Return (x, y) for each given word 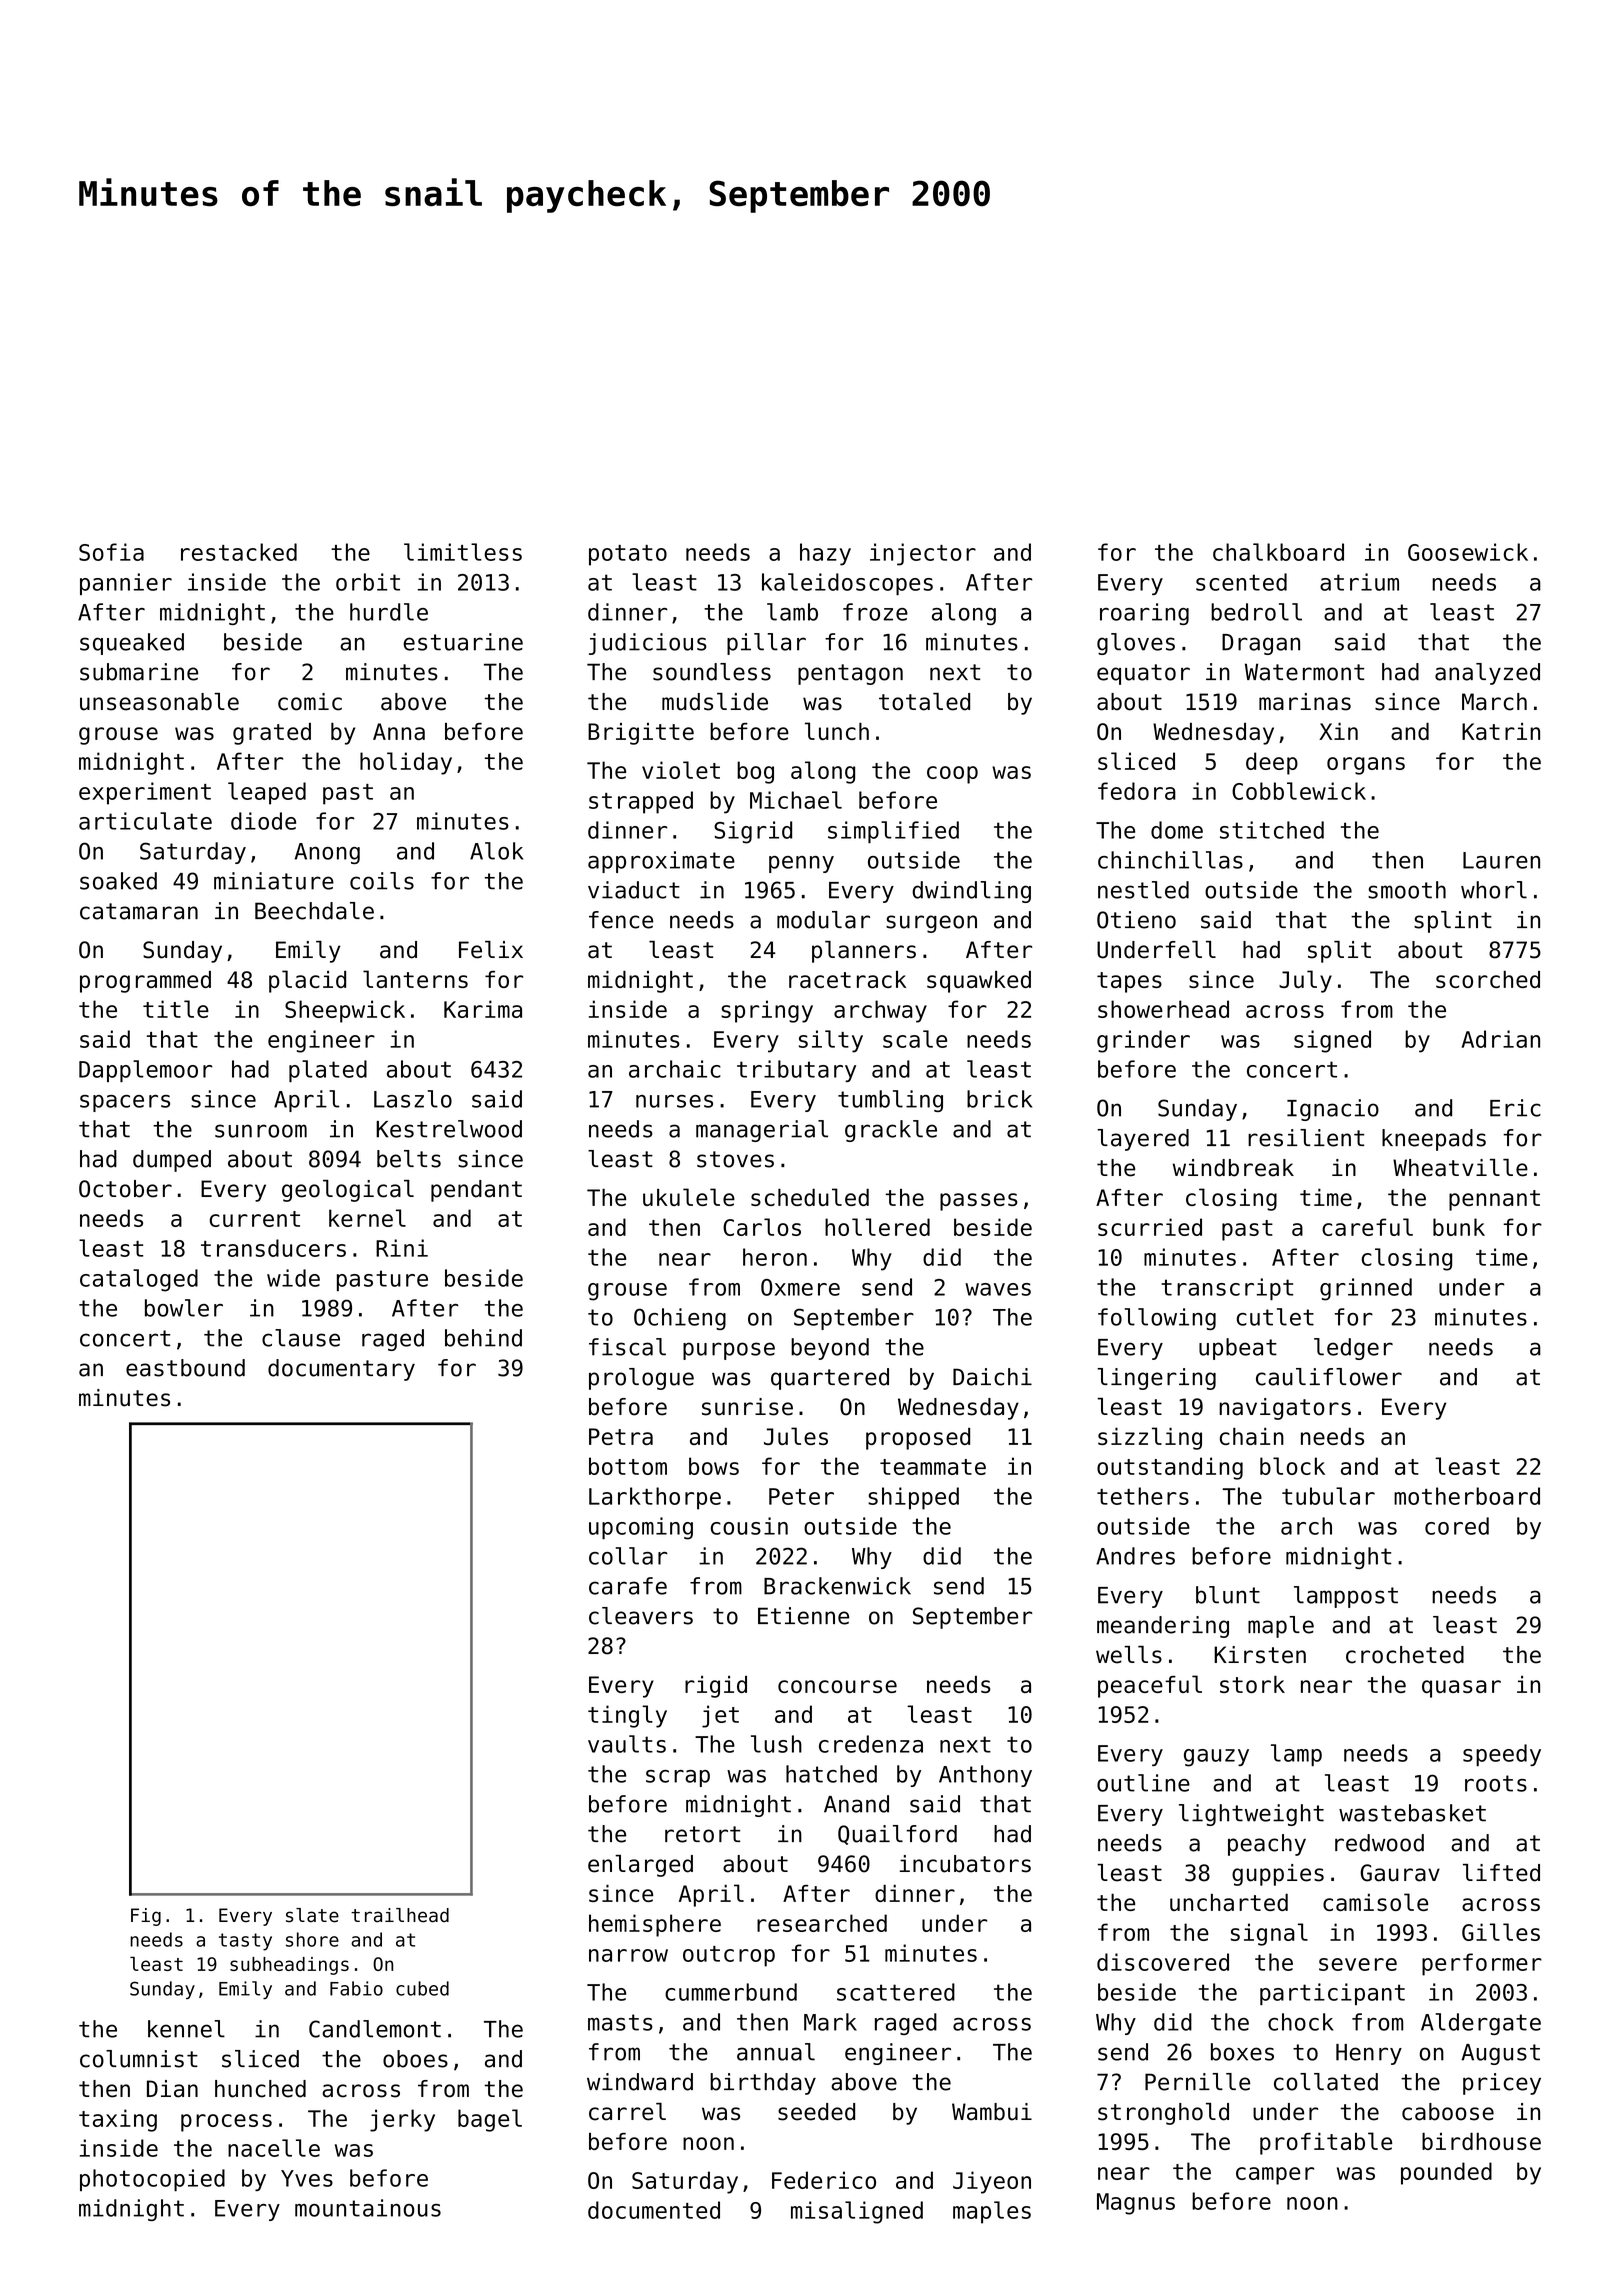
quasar (1461, 1689)
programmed (145, 982)
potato (628, 555)
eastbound (185, 1368)
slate (312, 1915)
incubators (965, 1864)
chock (1300, 2022)
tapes (1129, 982)
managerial (762, 1131)
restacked (239, 552)
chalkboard (1278, 552)
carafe (628, 1586)
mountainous (368, 2208)
